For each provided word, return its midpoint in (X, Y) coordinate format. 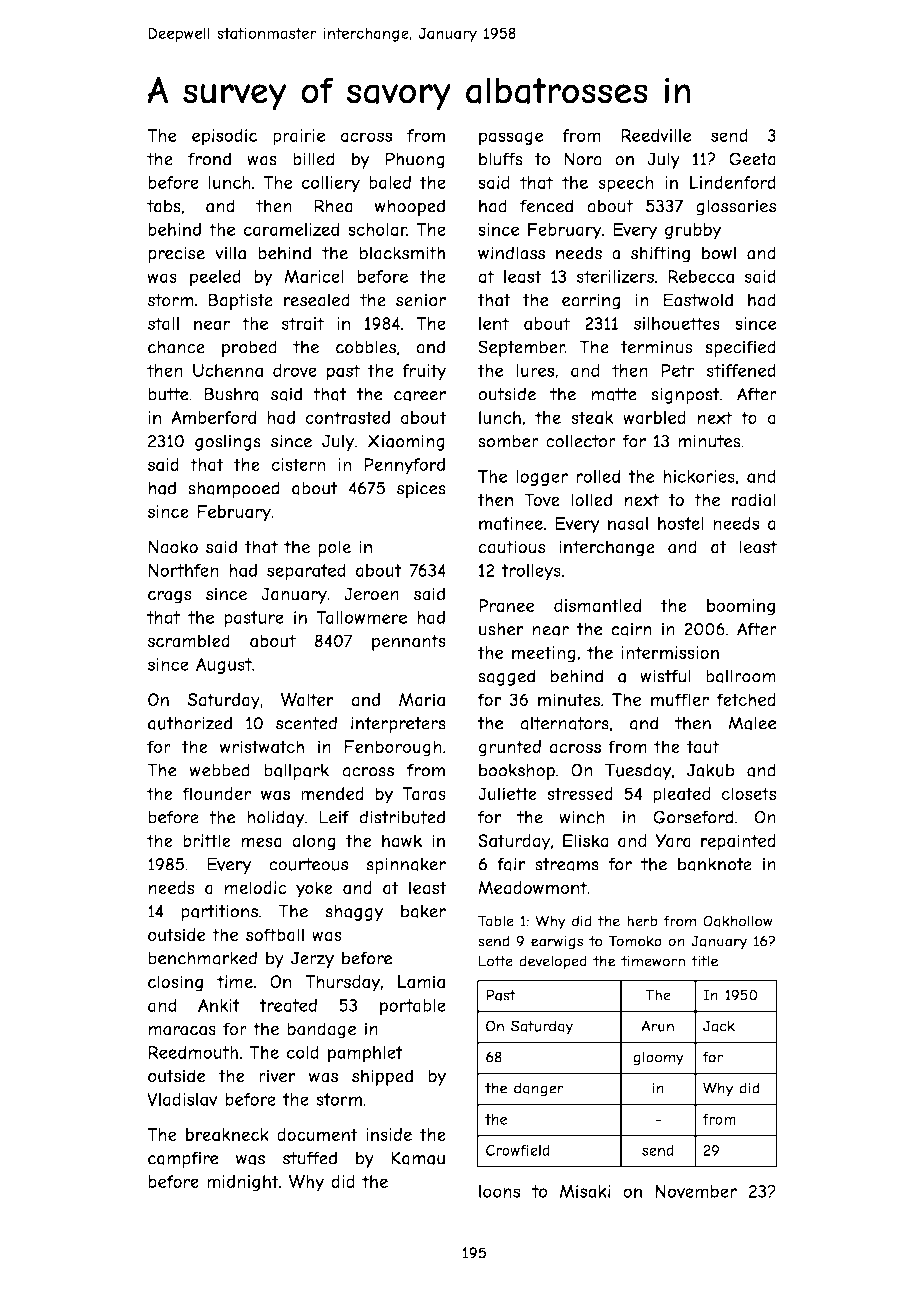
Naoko (173, 547)
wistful (665, 676)
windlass (511, 253)
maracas (182, 1030)
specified (740, 348)
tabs (164, 206)
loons (500, 1191)
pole (334, 548)
